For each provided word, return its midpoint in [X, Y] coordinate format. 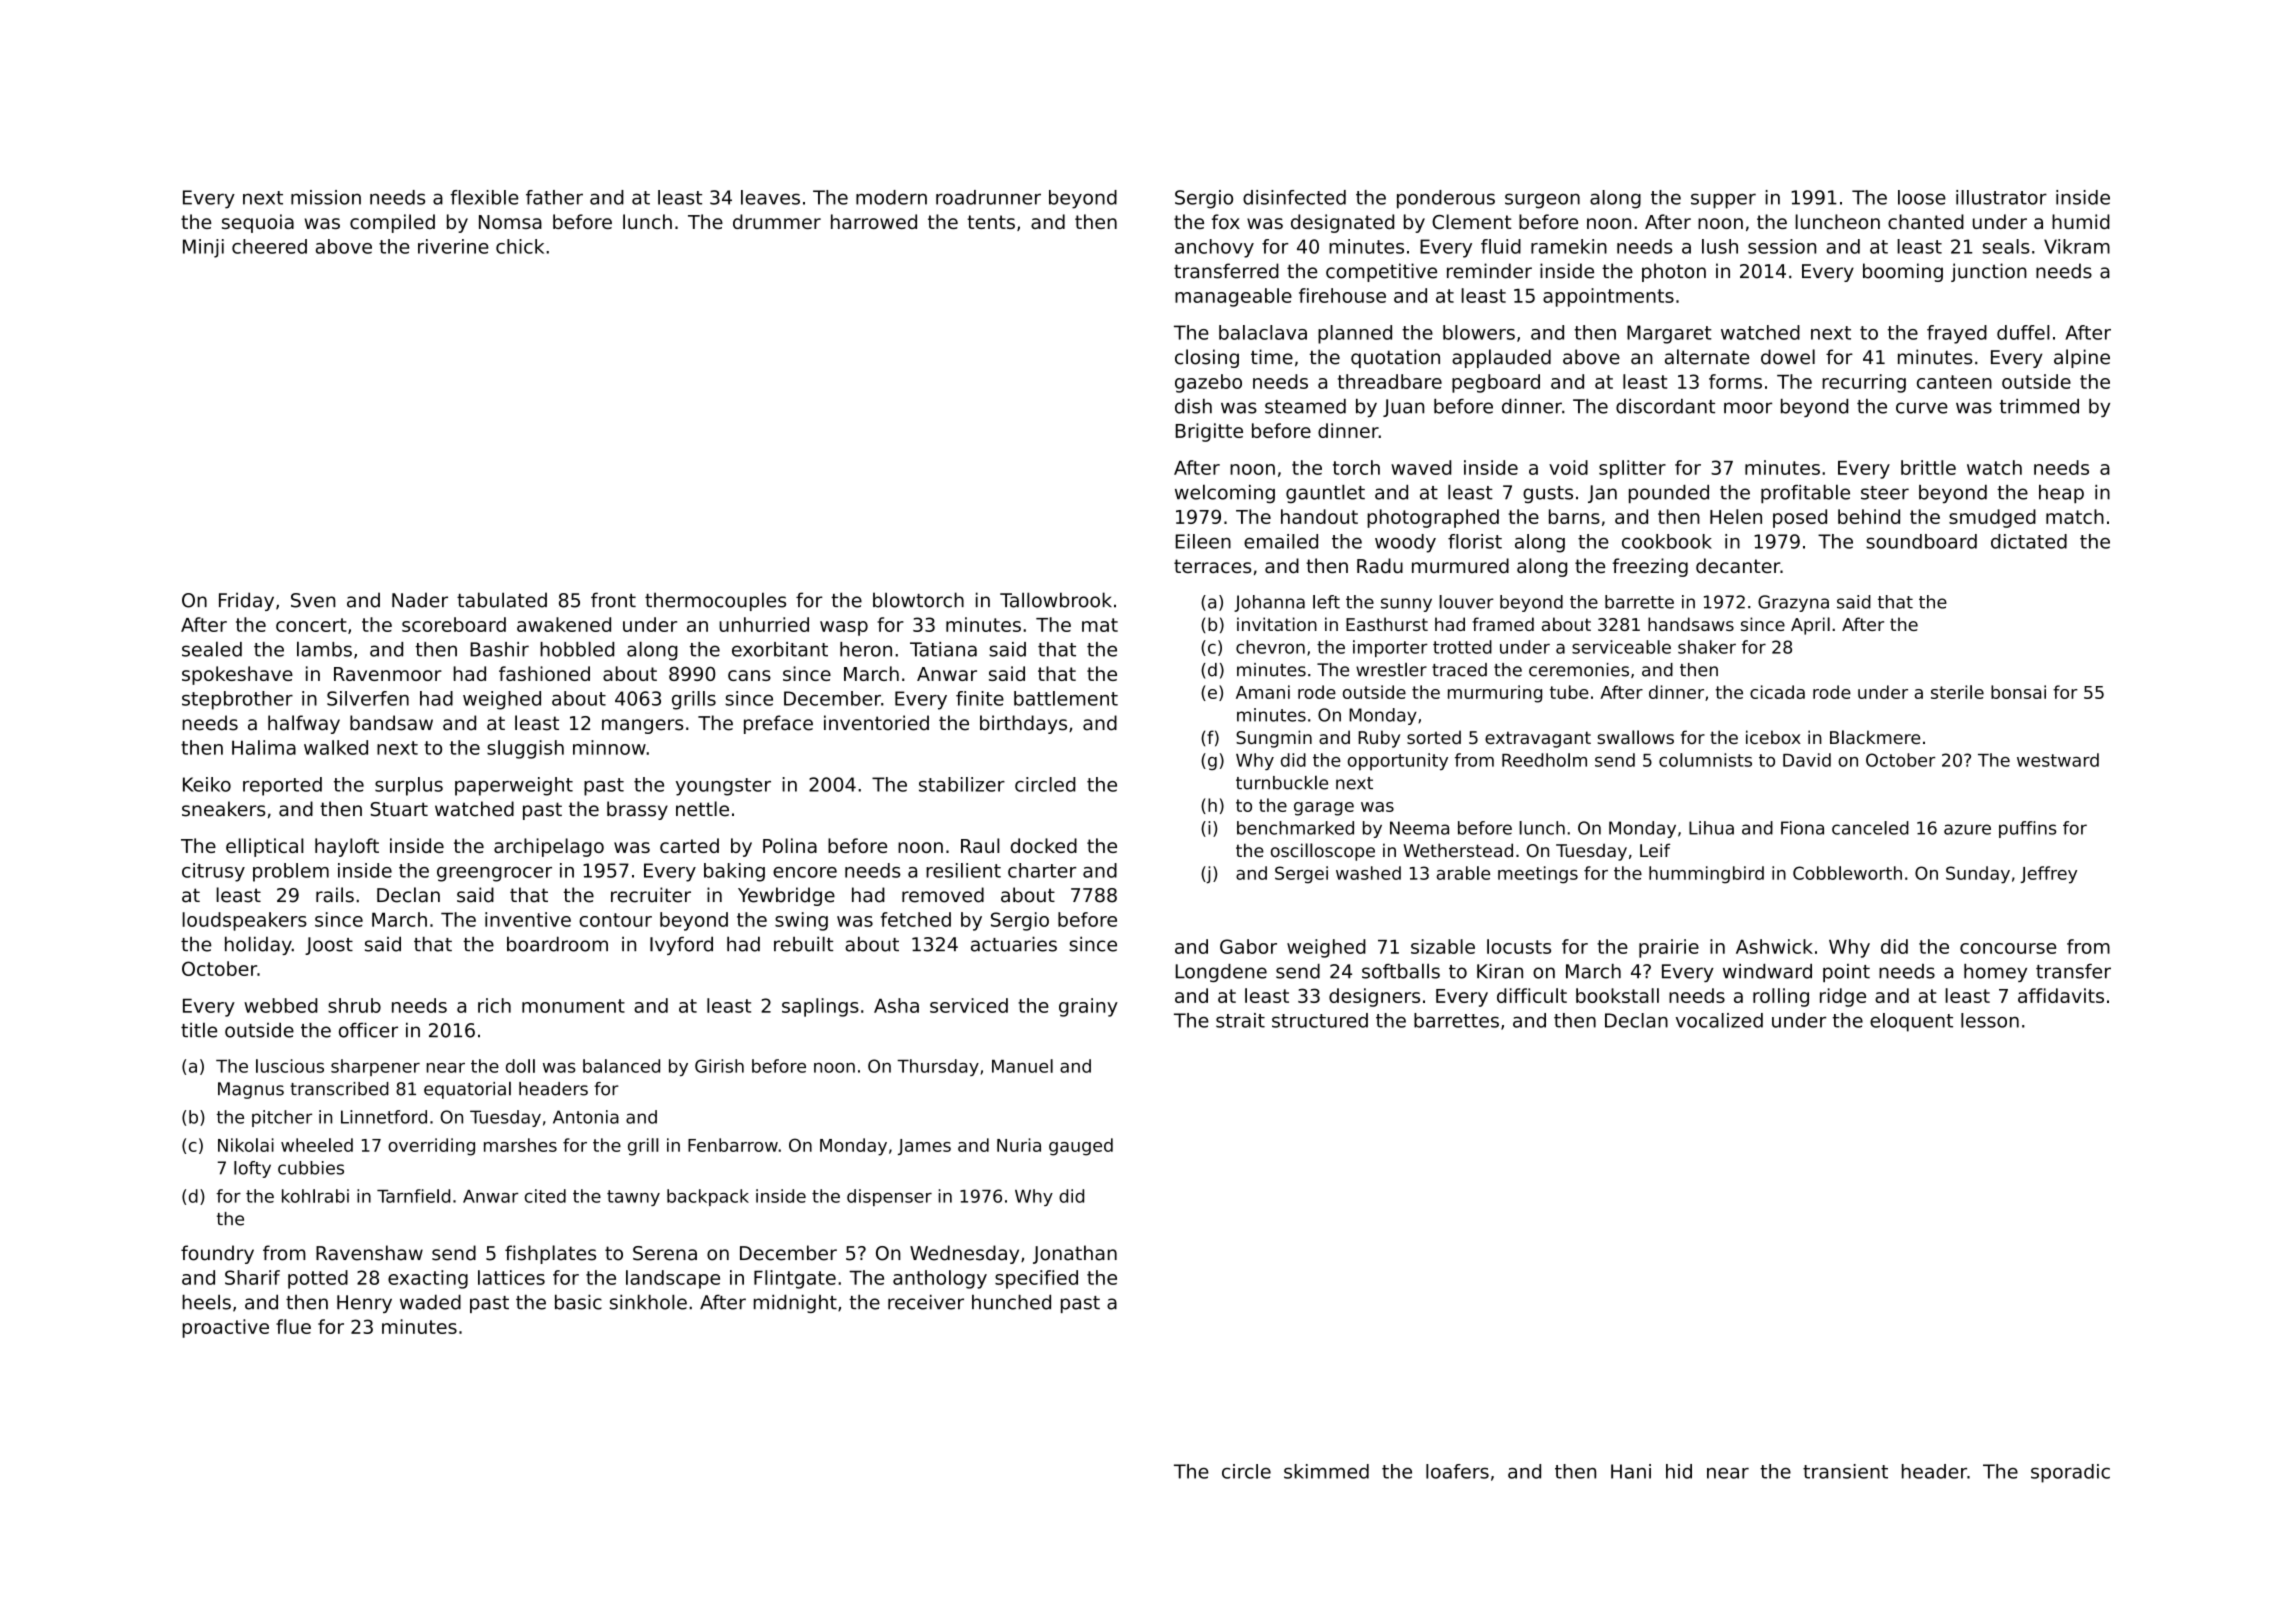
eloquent [1911, 1022]
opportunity [1398, 761]
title [199, 1030]
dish [1193, 406]
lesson [1990, 1020]
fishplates [550, 1254]
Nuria [1019, 1145]
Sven [313, 600]
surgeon [1542, 201]
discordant [1665, 406]
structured [1320, 1020]
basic [578, 1302]
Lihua [1711, 828]
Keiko [207, 784]
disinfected [1294, 197]
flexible [484, 197]
